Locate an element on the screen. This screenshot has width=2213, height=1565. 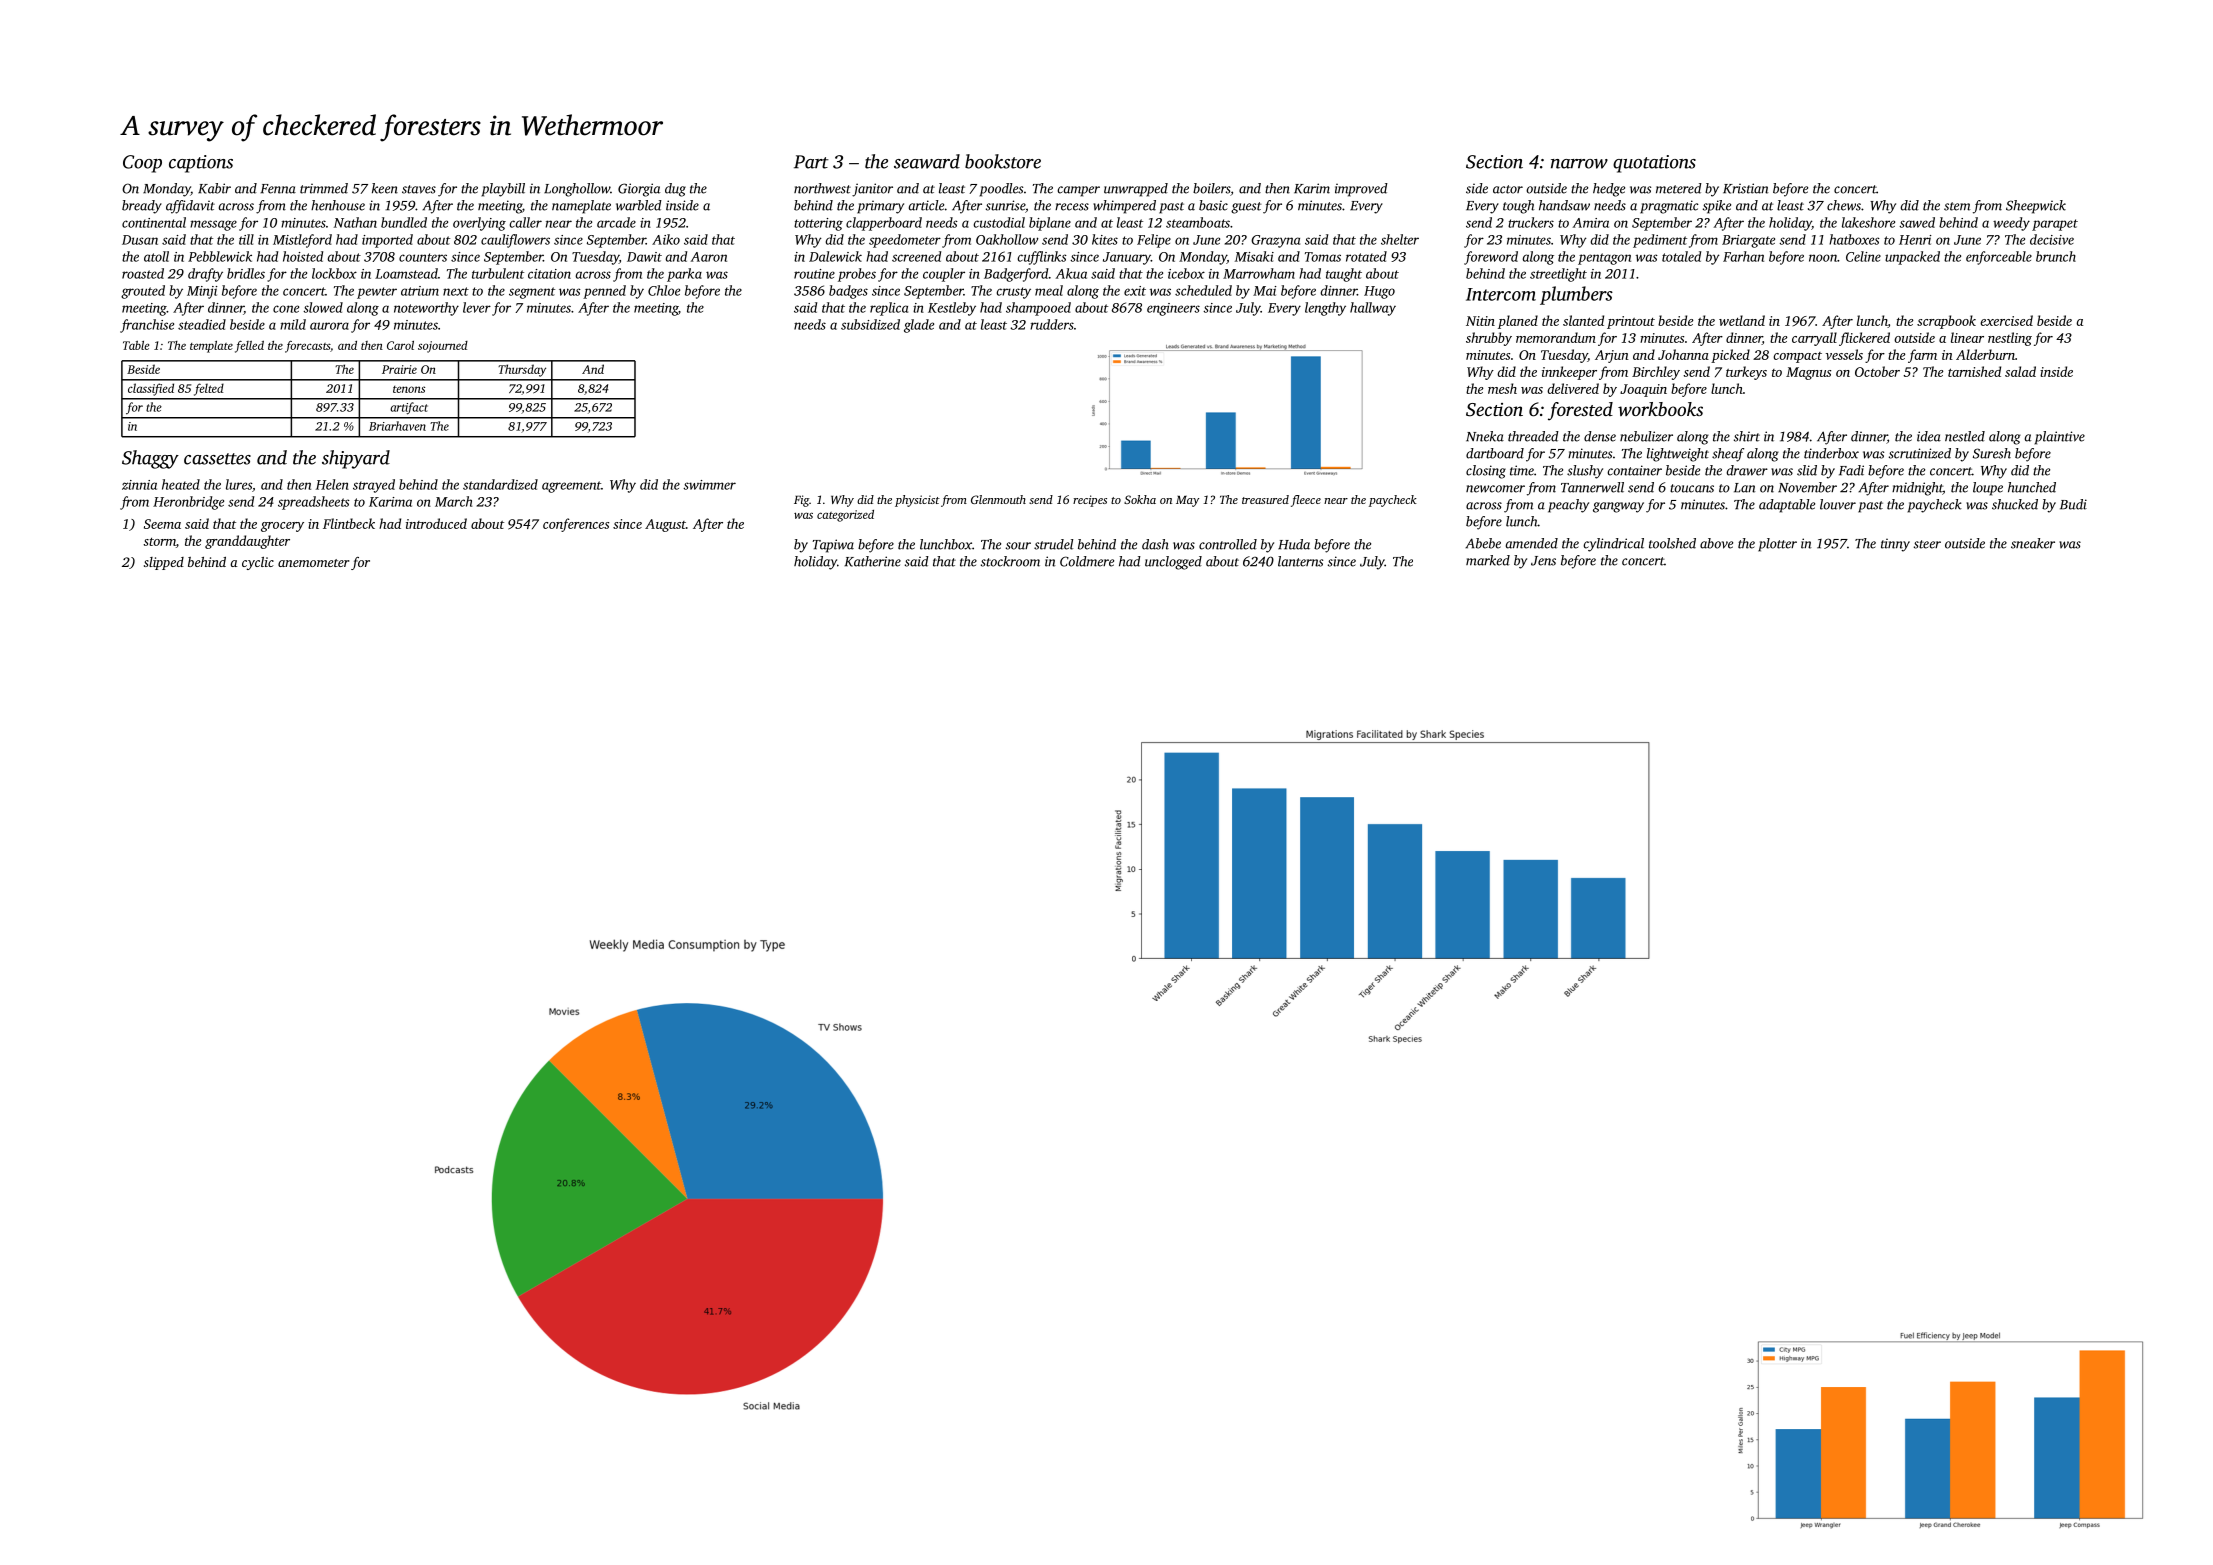
recipes is located at coordinates (1090, 501).
